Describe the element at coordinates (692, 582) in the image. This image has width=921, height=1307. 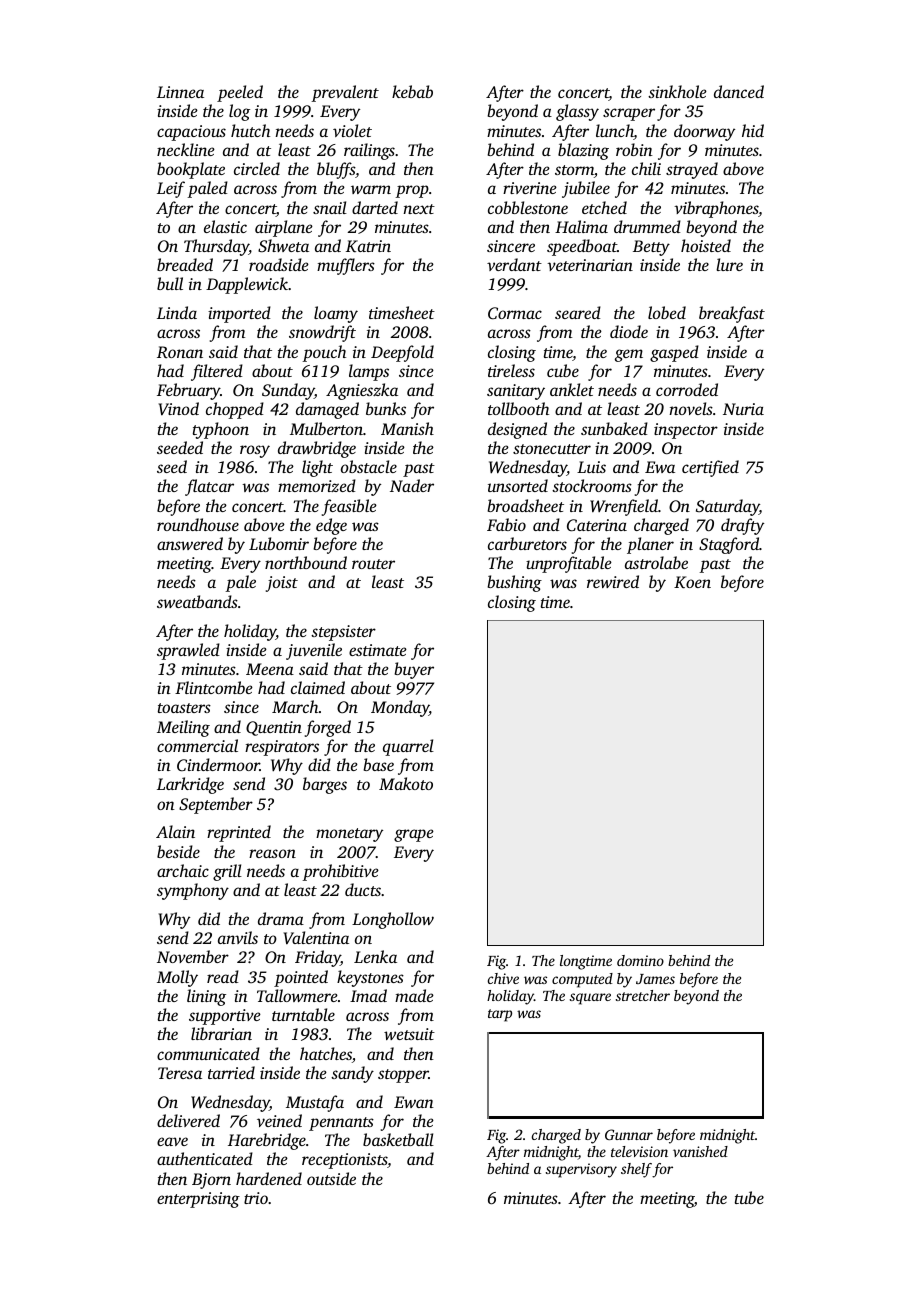
I see `Koen` at that location.
